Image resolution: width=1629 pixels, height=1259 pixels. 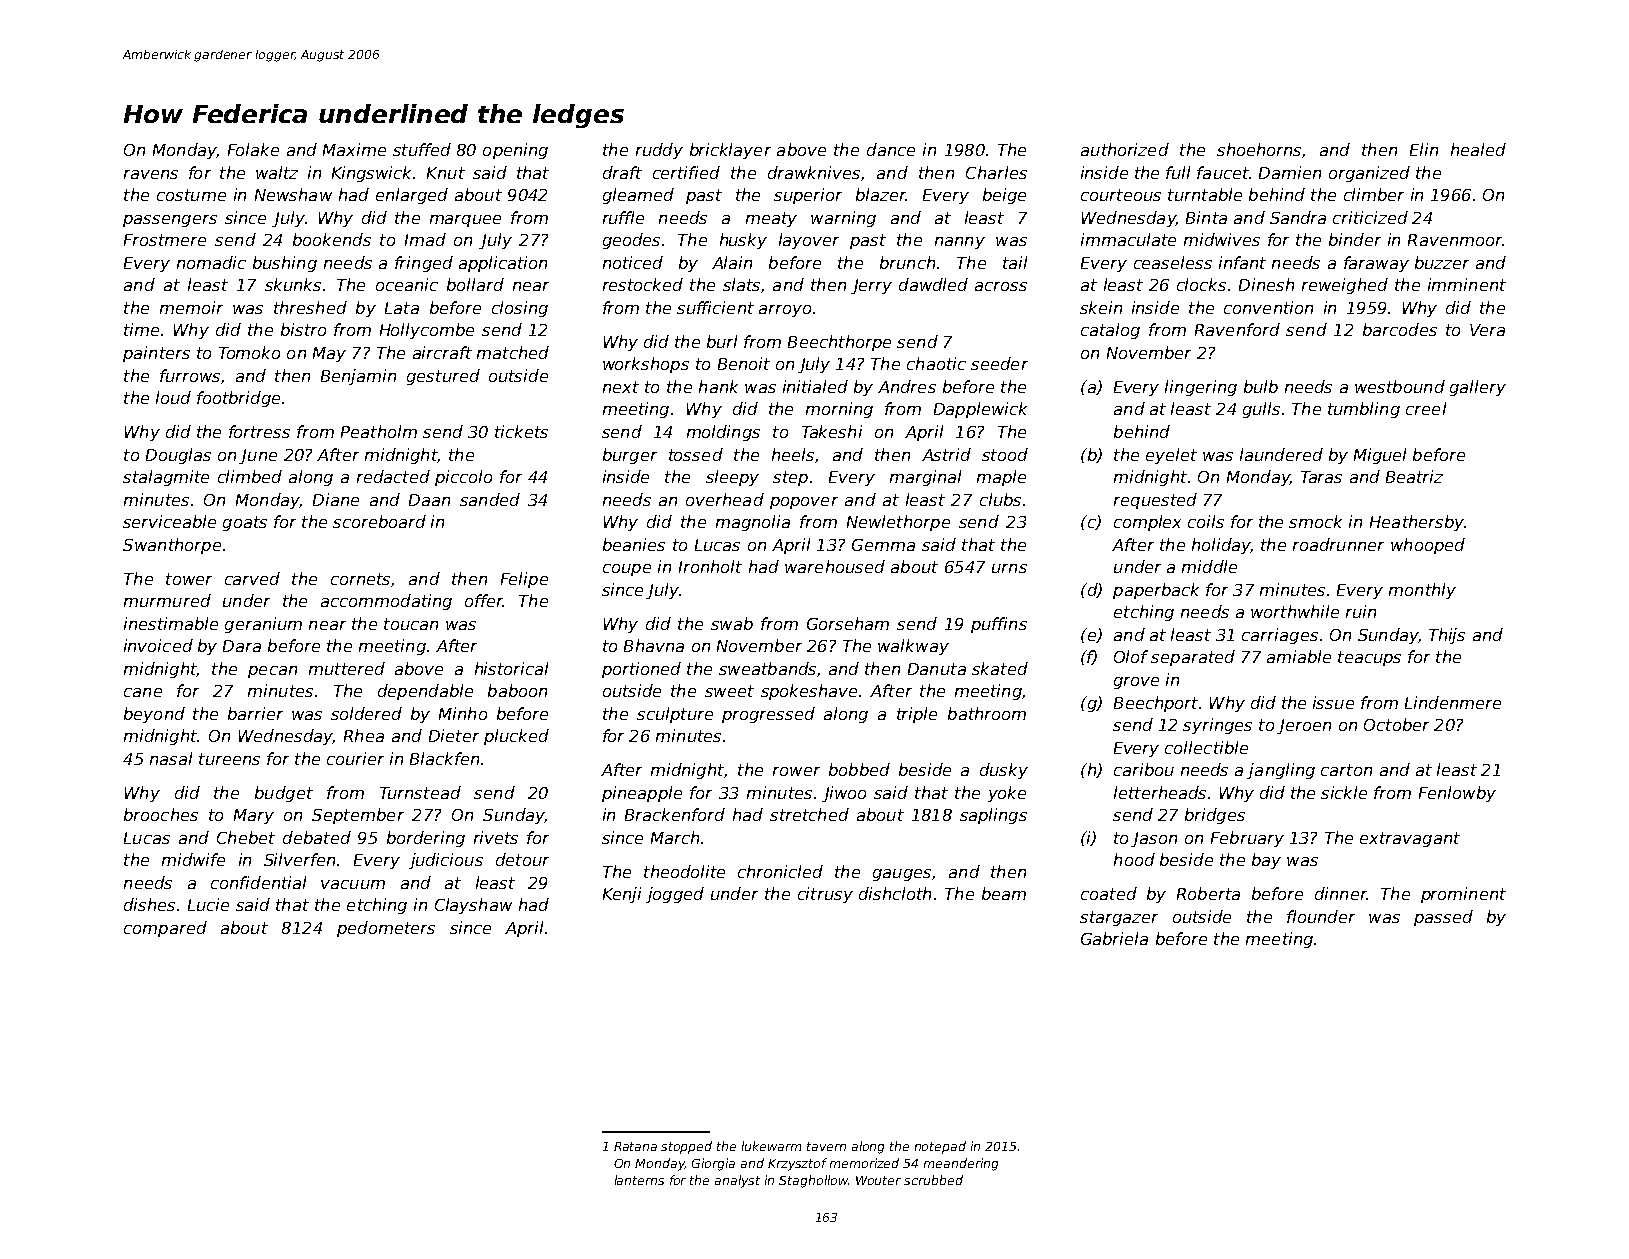 I want to click on chaotic, so click(x=936, y=363).
